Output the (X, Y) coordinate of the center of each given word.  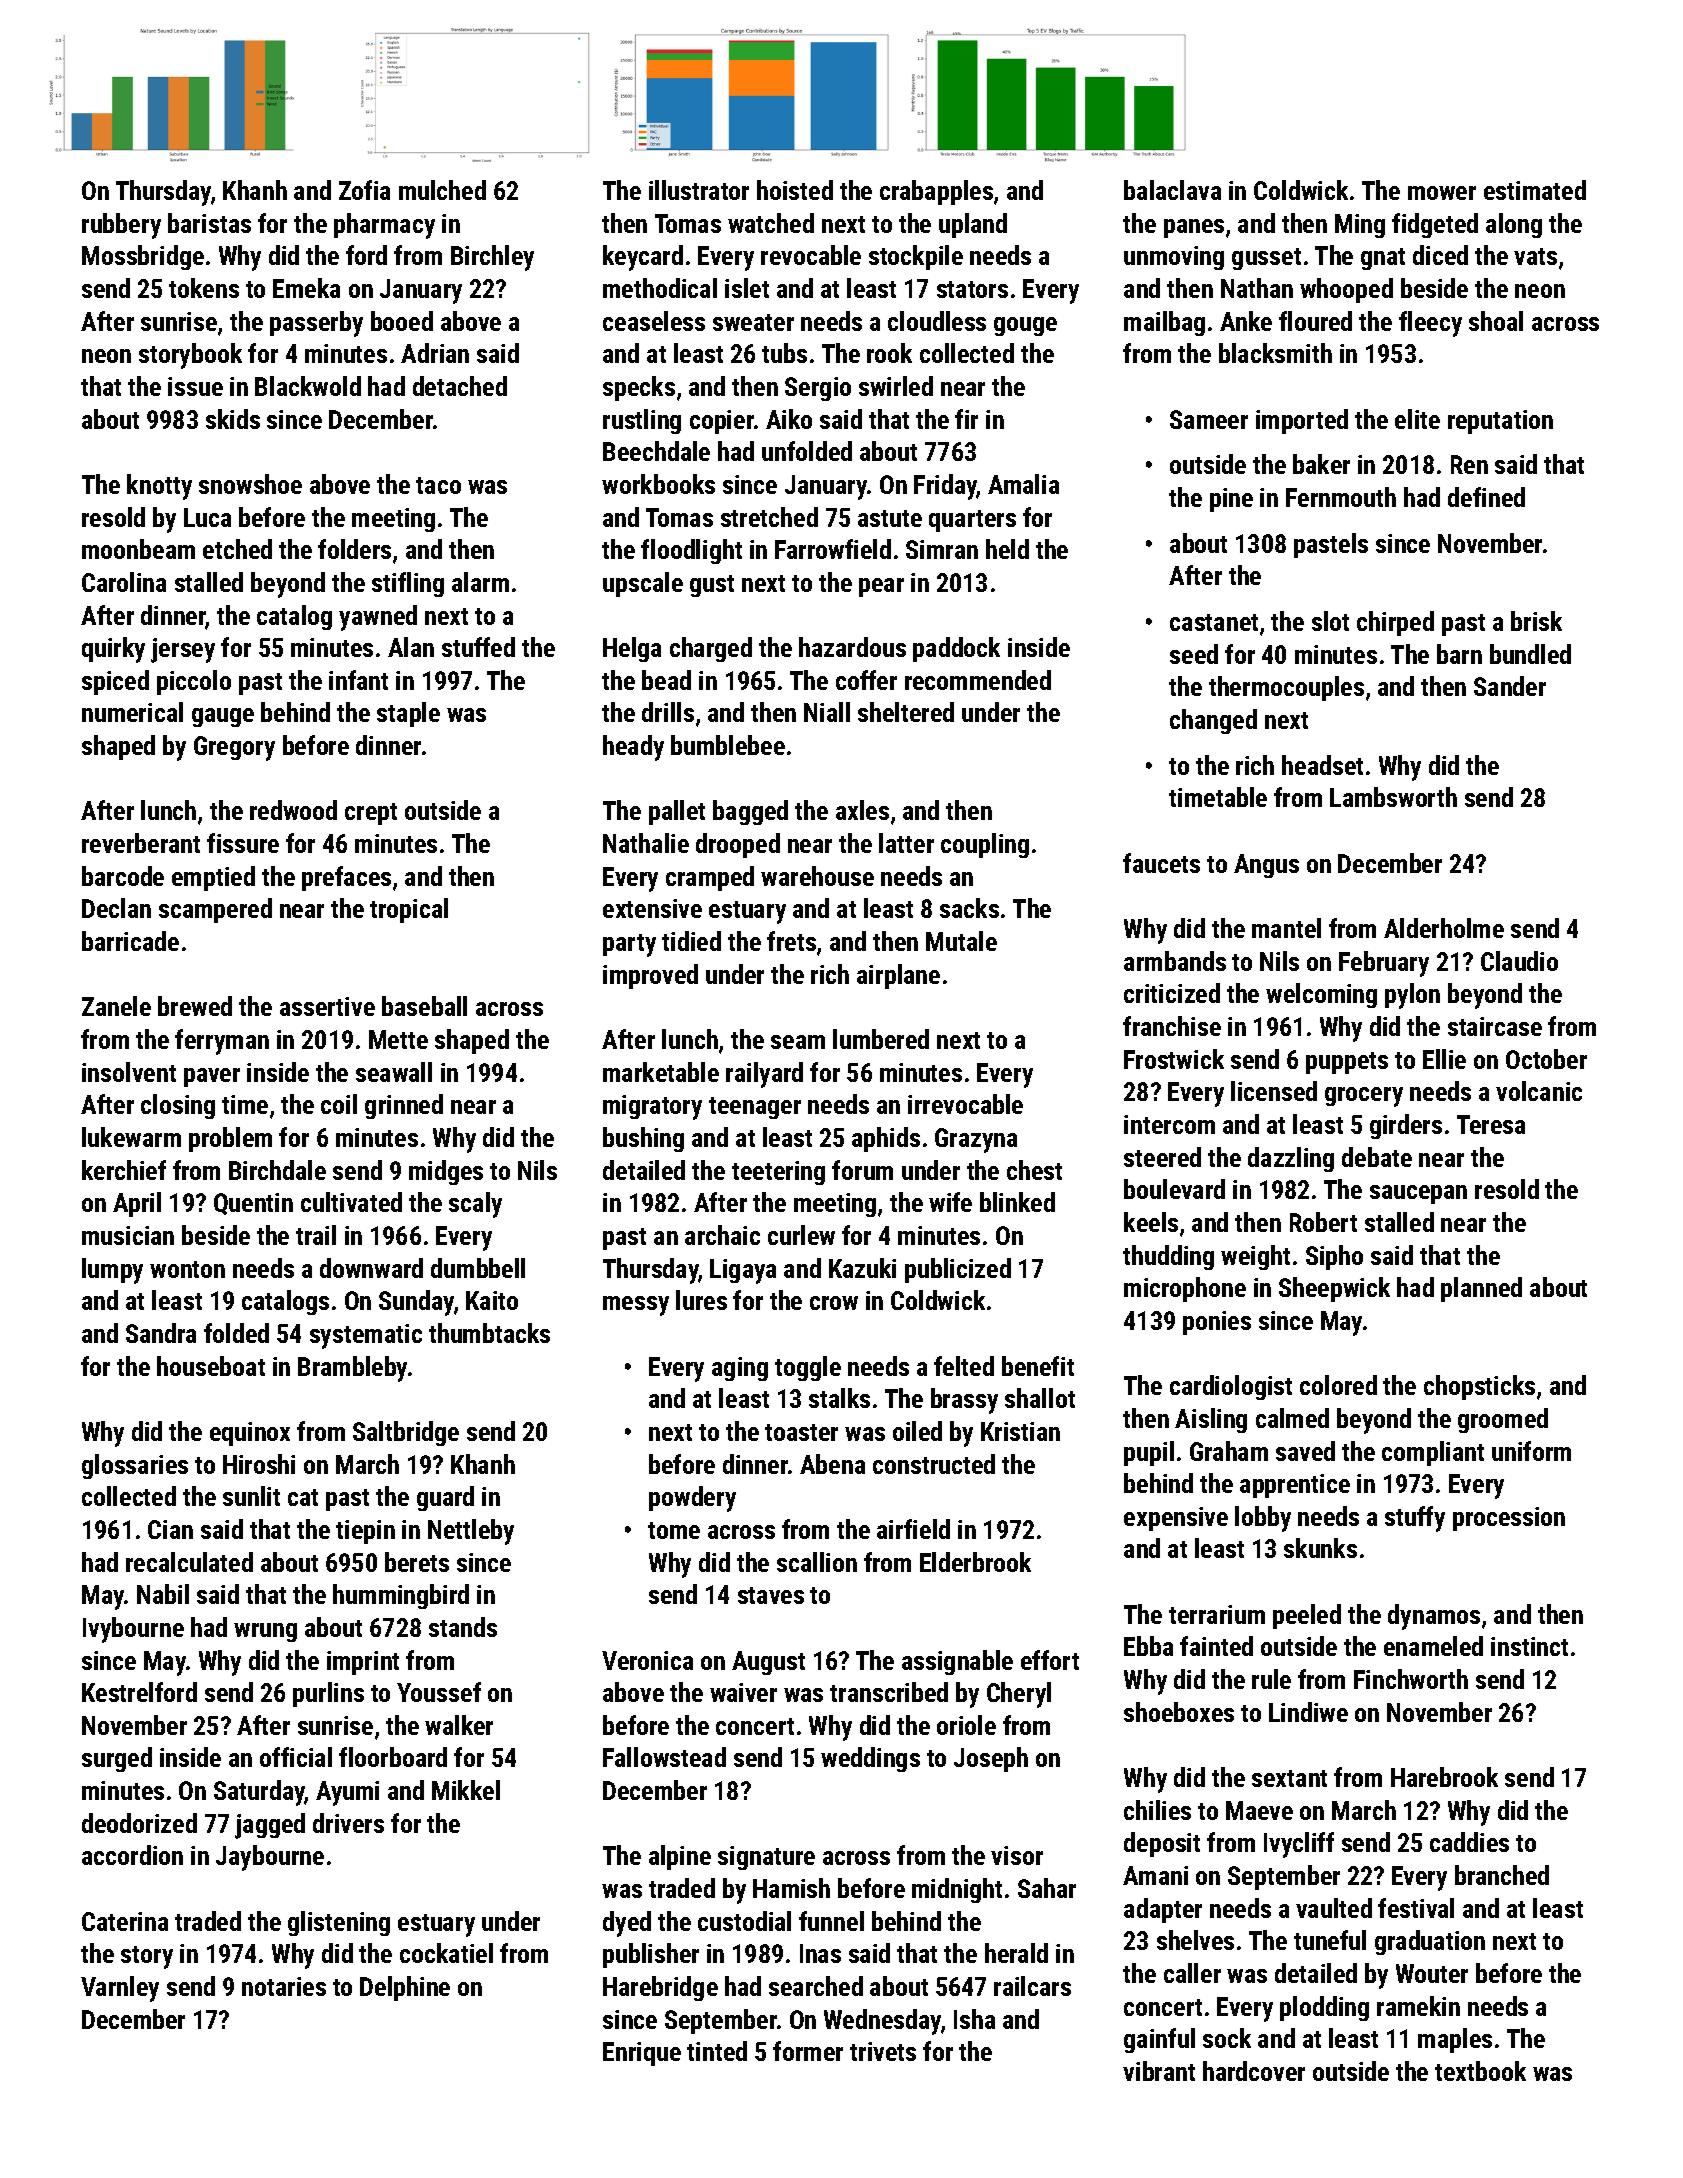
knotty (159, 487)
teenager (755, 1108)
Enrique (642, 2054)
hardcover (1254, 2071)
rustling (642, 421)
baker (1321, 464)
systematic (366, 1336)
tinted (717, 2051)
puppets (1347, 1063)
